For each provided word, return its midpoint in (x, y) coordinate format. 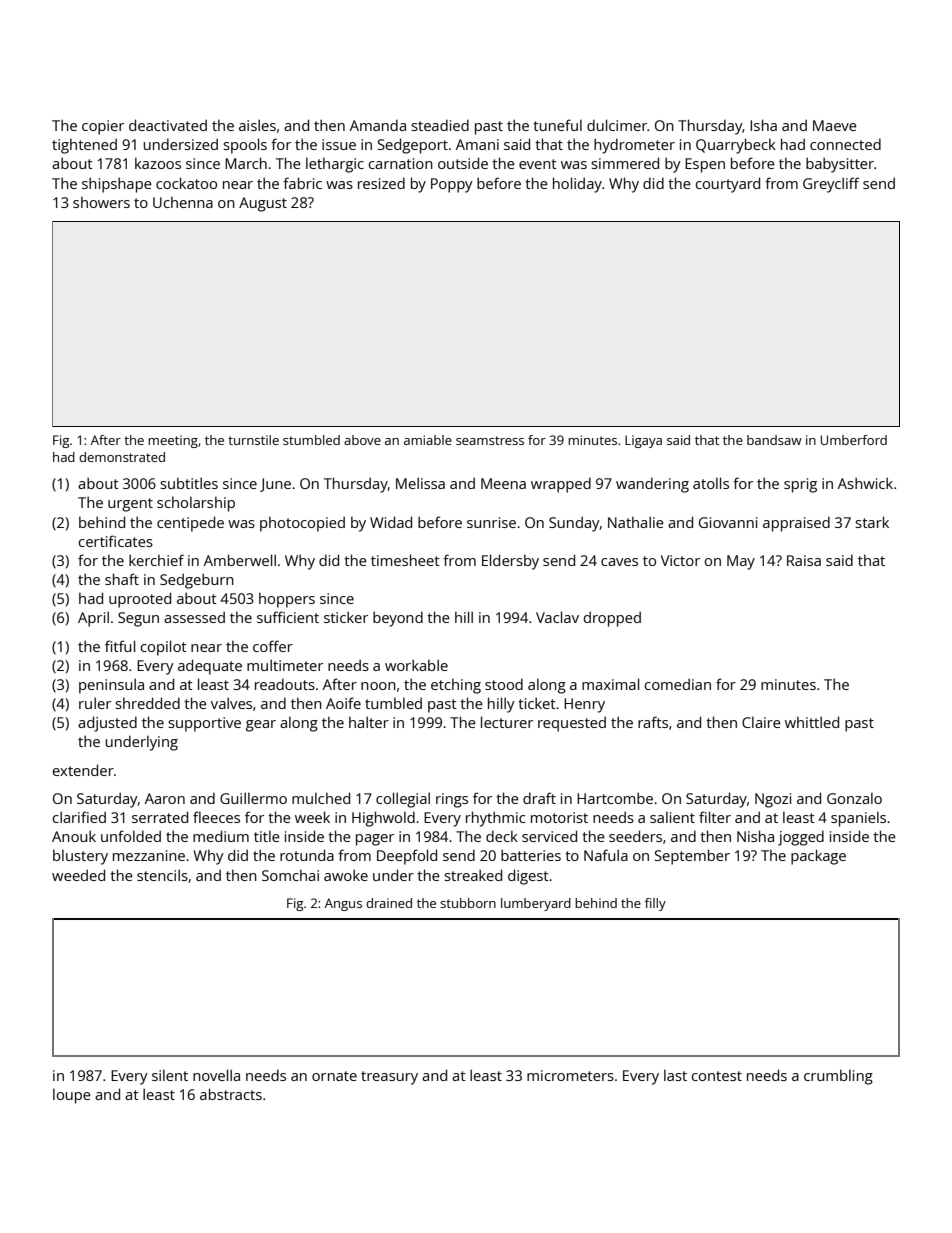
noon (378, 686)
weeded (78, 875)
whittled (812, 722)
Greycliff (831, 185)
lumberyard (536, 904)
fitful (120, 646)
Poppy (452, 185)
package (818, 857)
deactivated (168, 125)
